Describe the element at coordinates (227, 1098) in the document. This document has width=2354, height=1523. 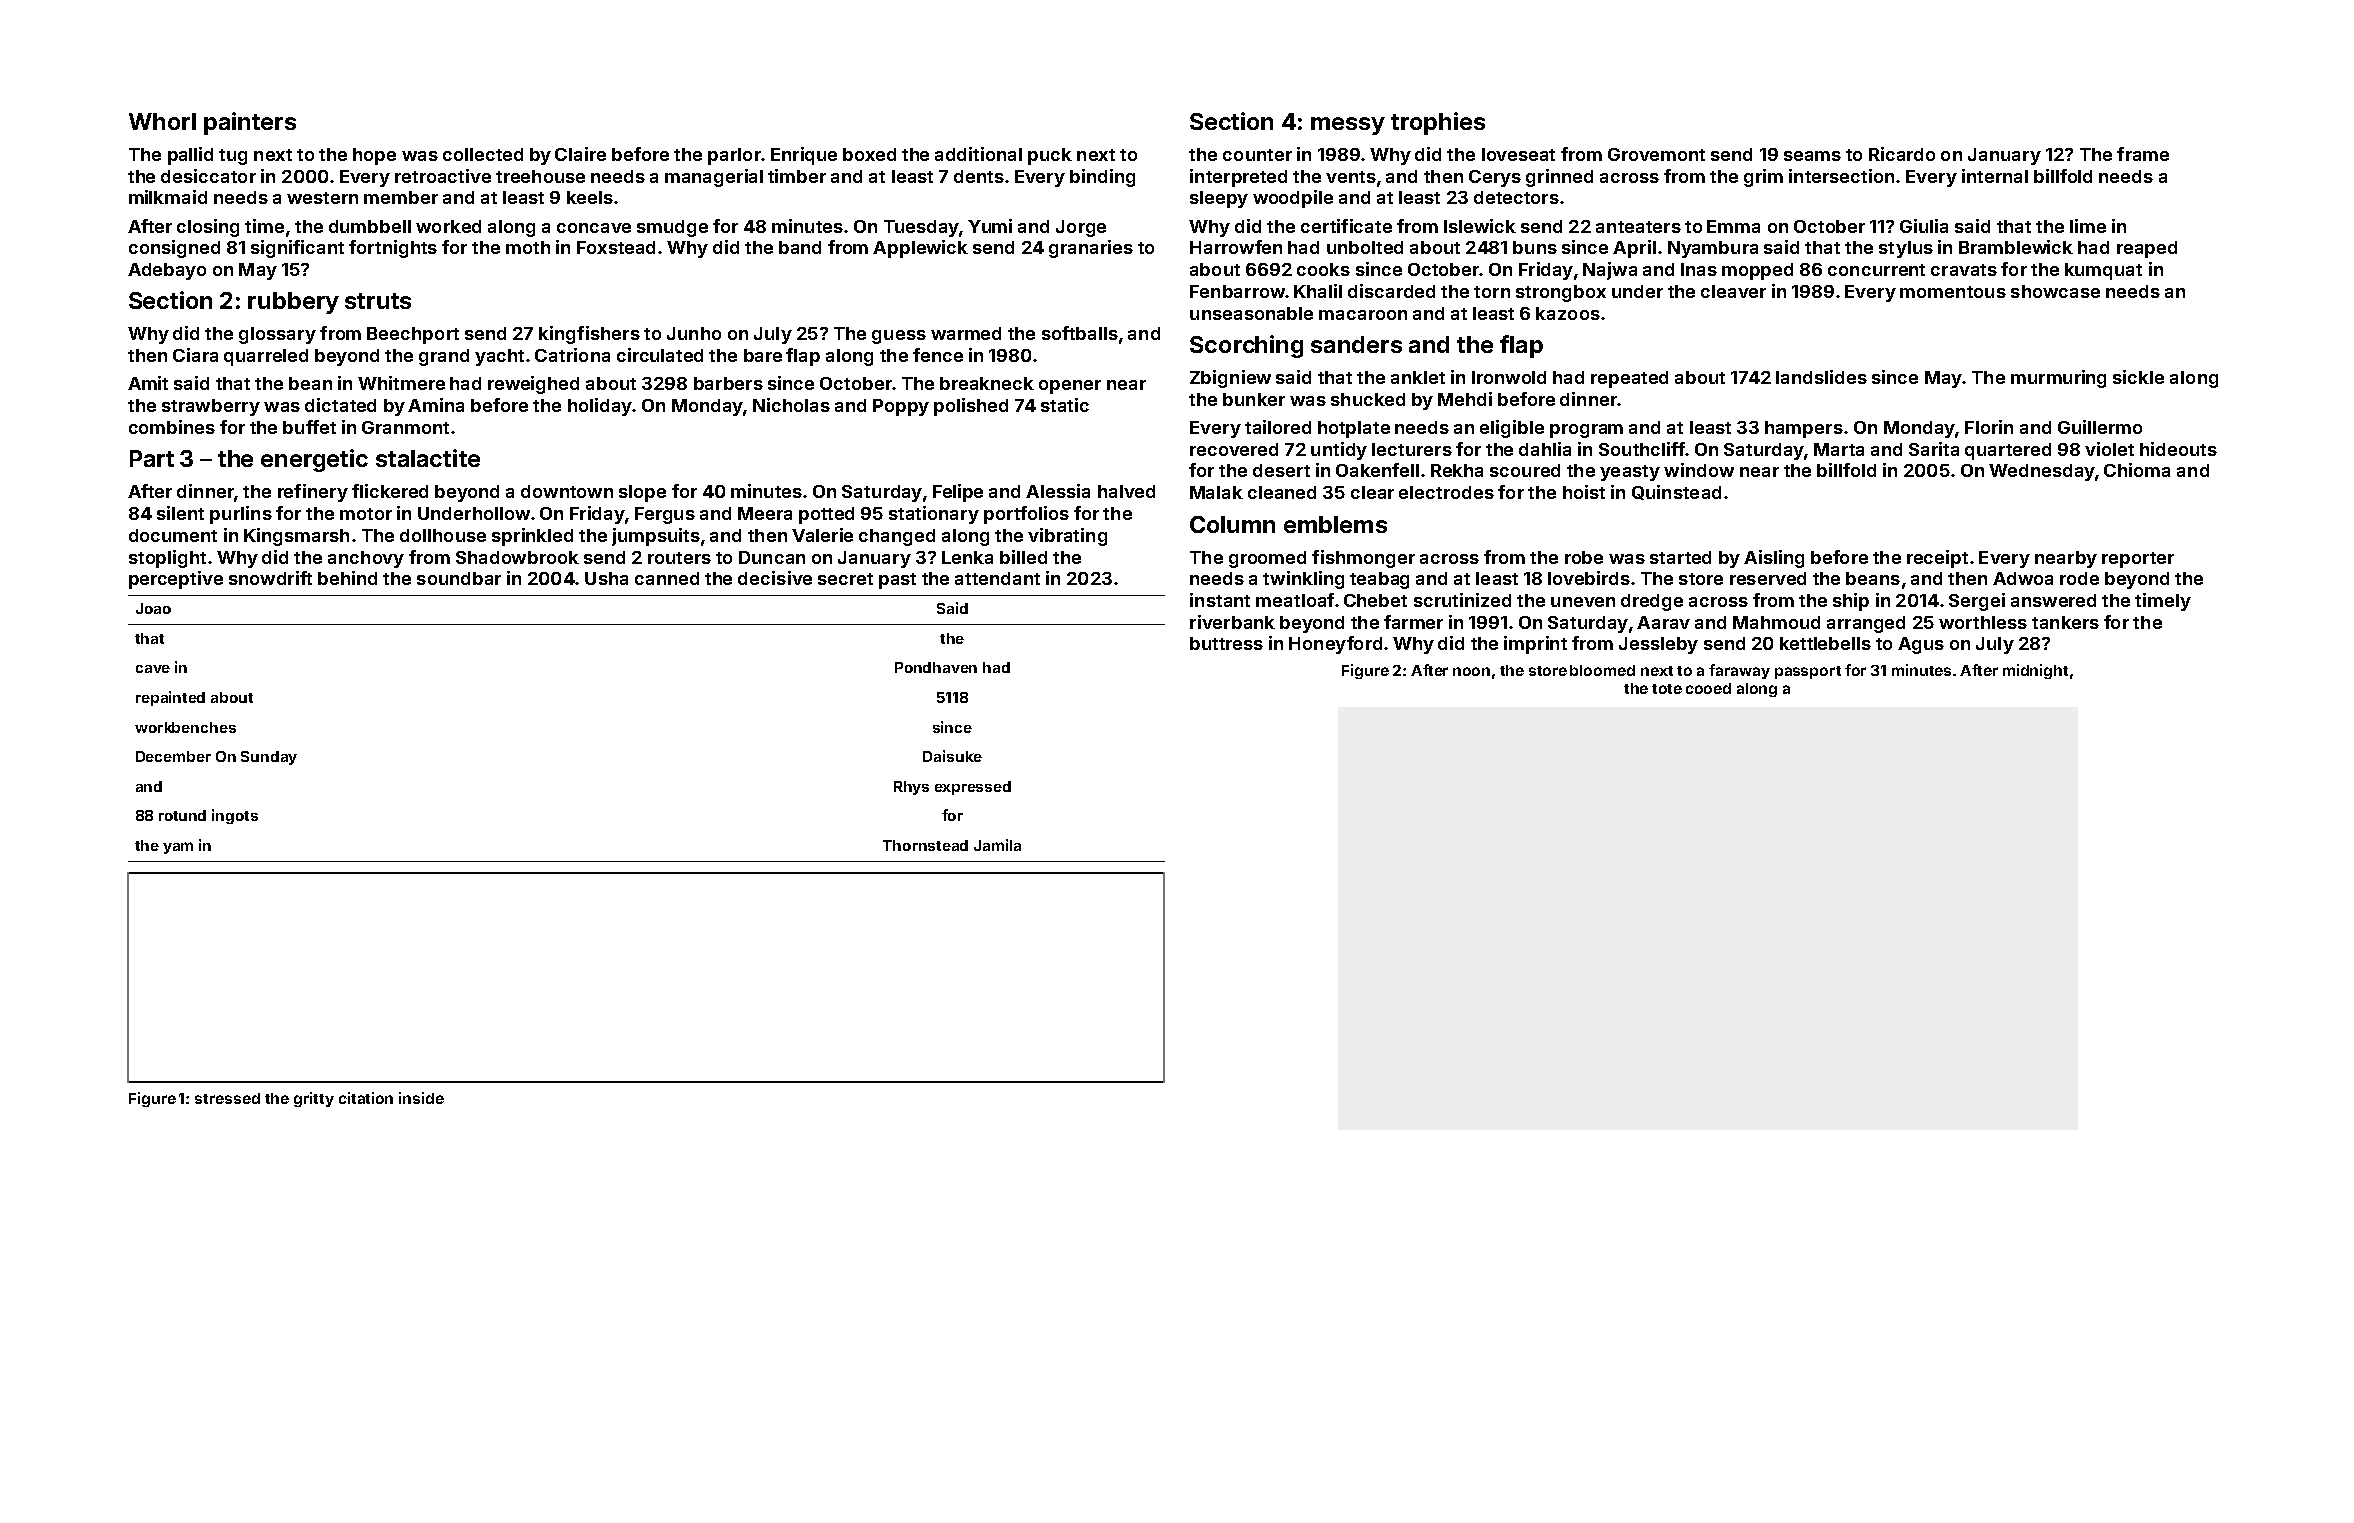
I see `stressed` at that location.
